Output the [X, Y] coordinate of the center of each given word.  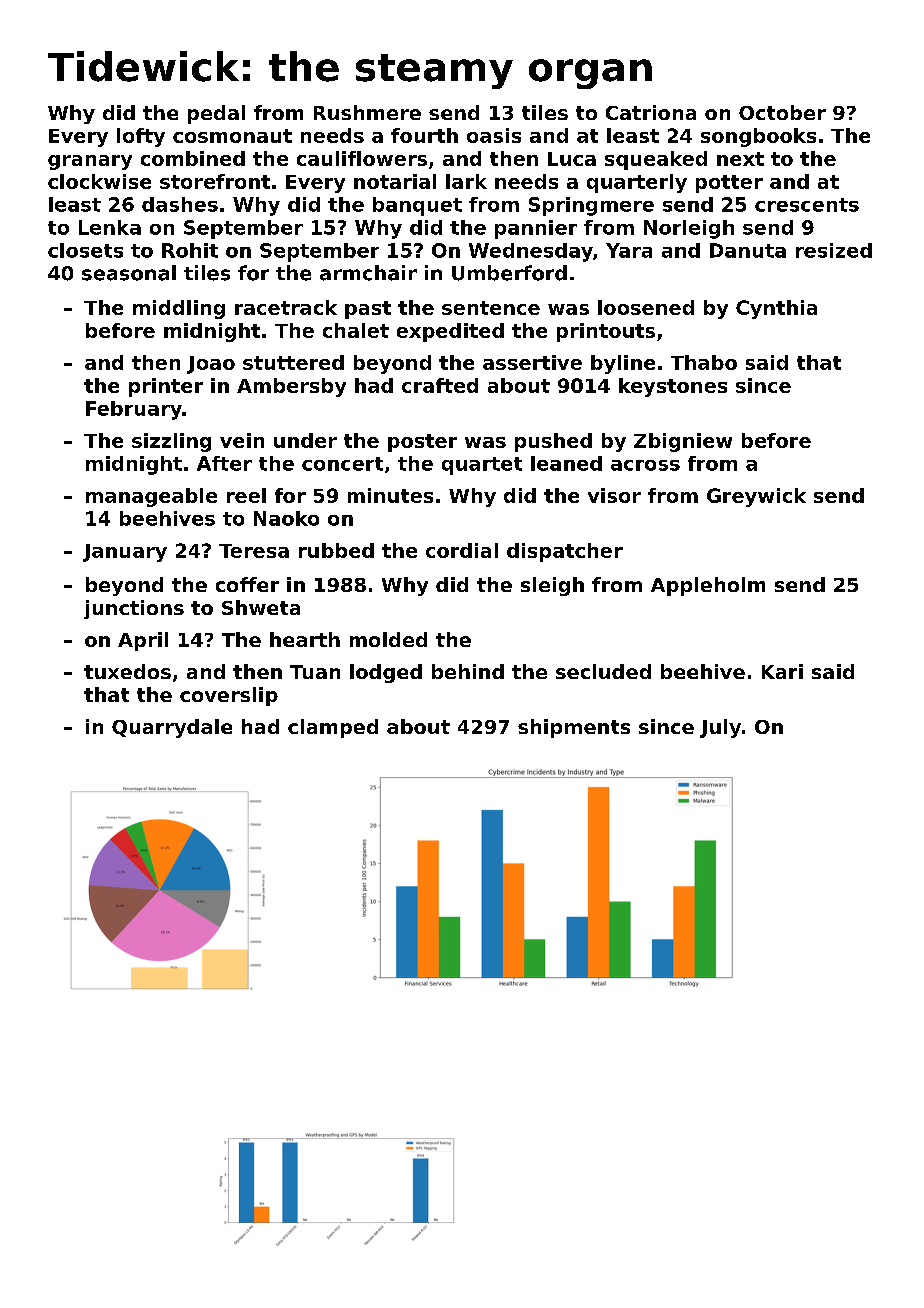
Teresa [254, 551]
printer [166, 387]
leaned [566, 463]
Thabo [704, 362]
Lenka [110, 227]
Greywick [756, 497]
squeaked [656, 160]
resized [834, 250]
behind [468, 671]
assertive [532, 362]
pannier [536, 229]
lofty [141, 137]
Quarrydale [172, 728]
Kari [782, 671]
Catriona [651, 112]
